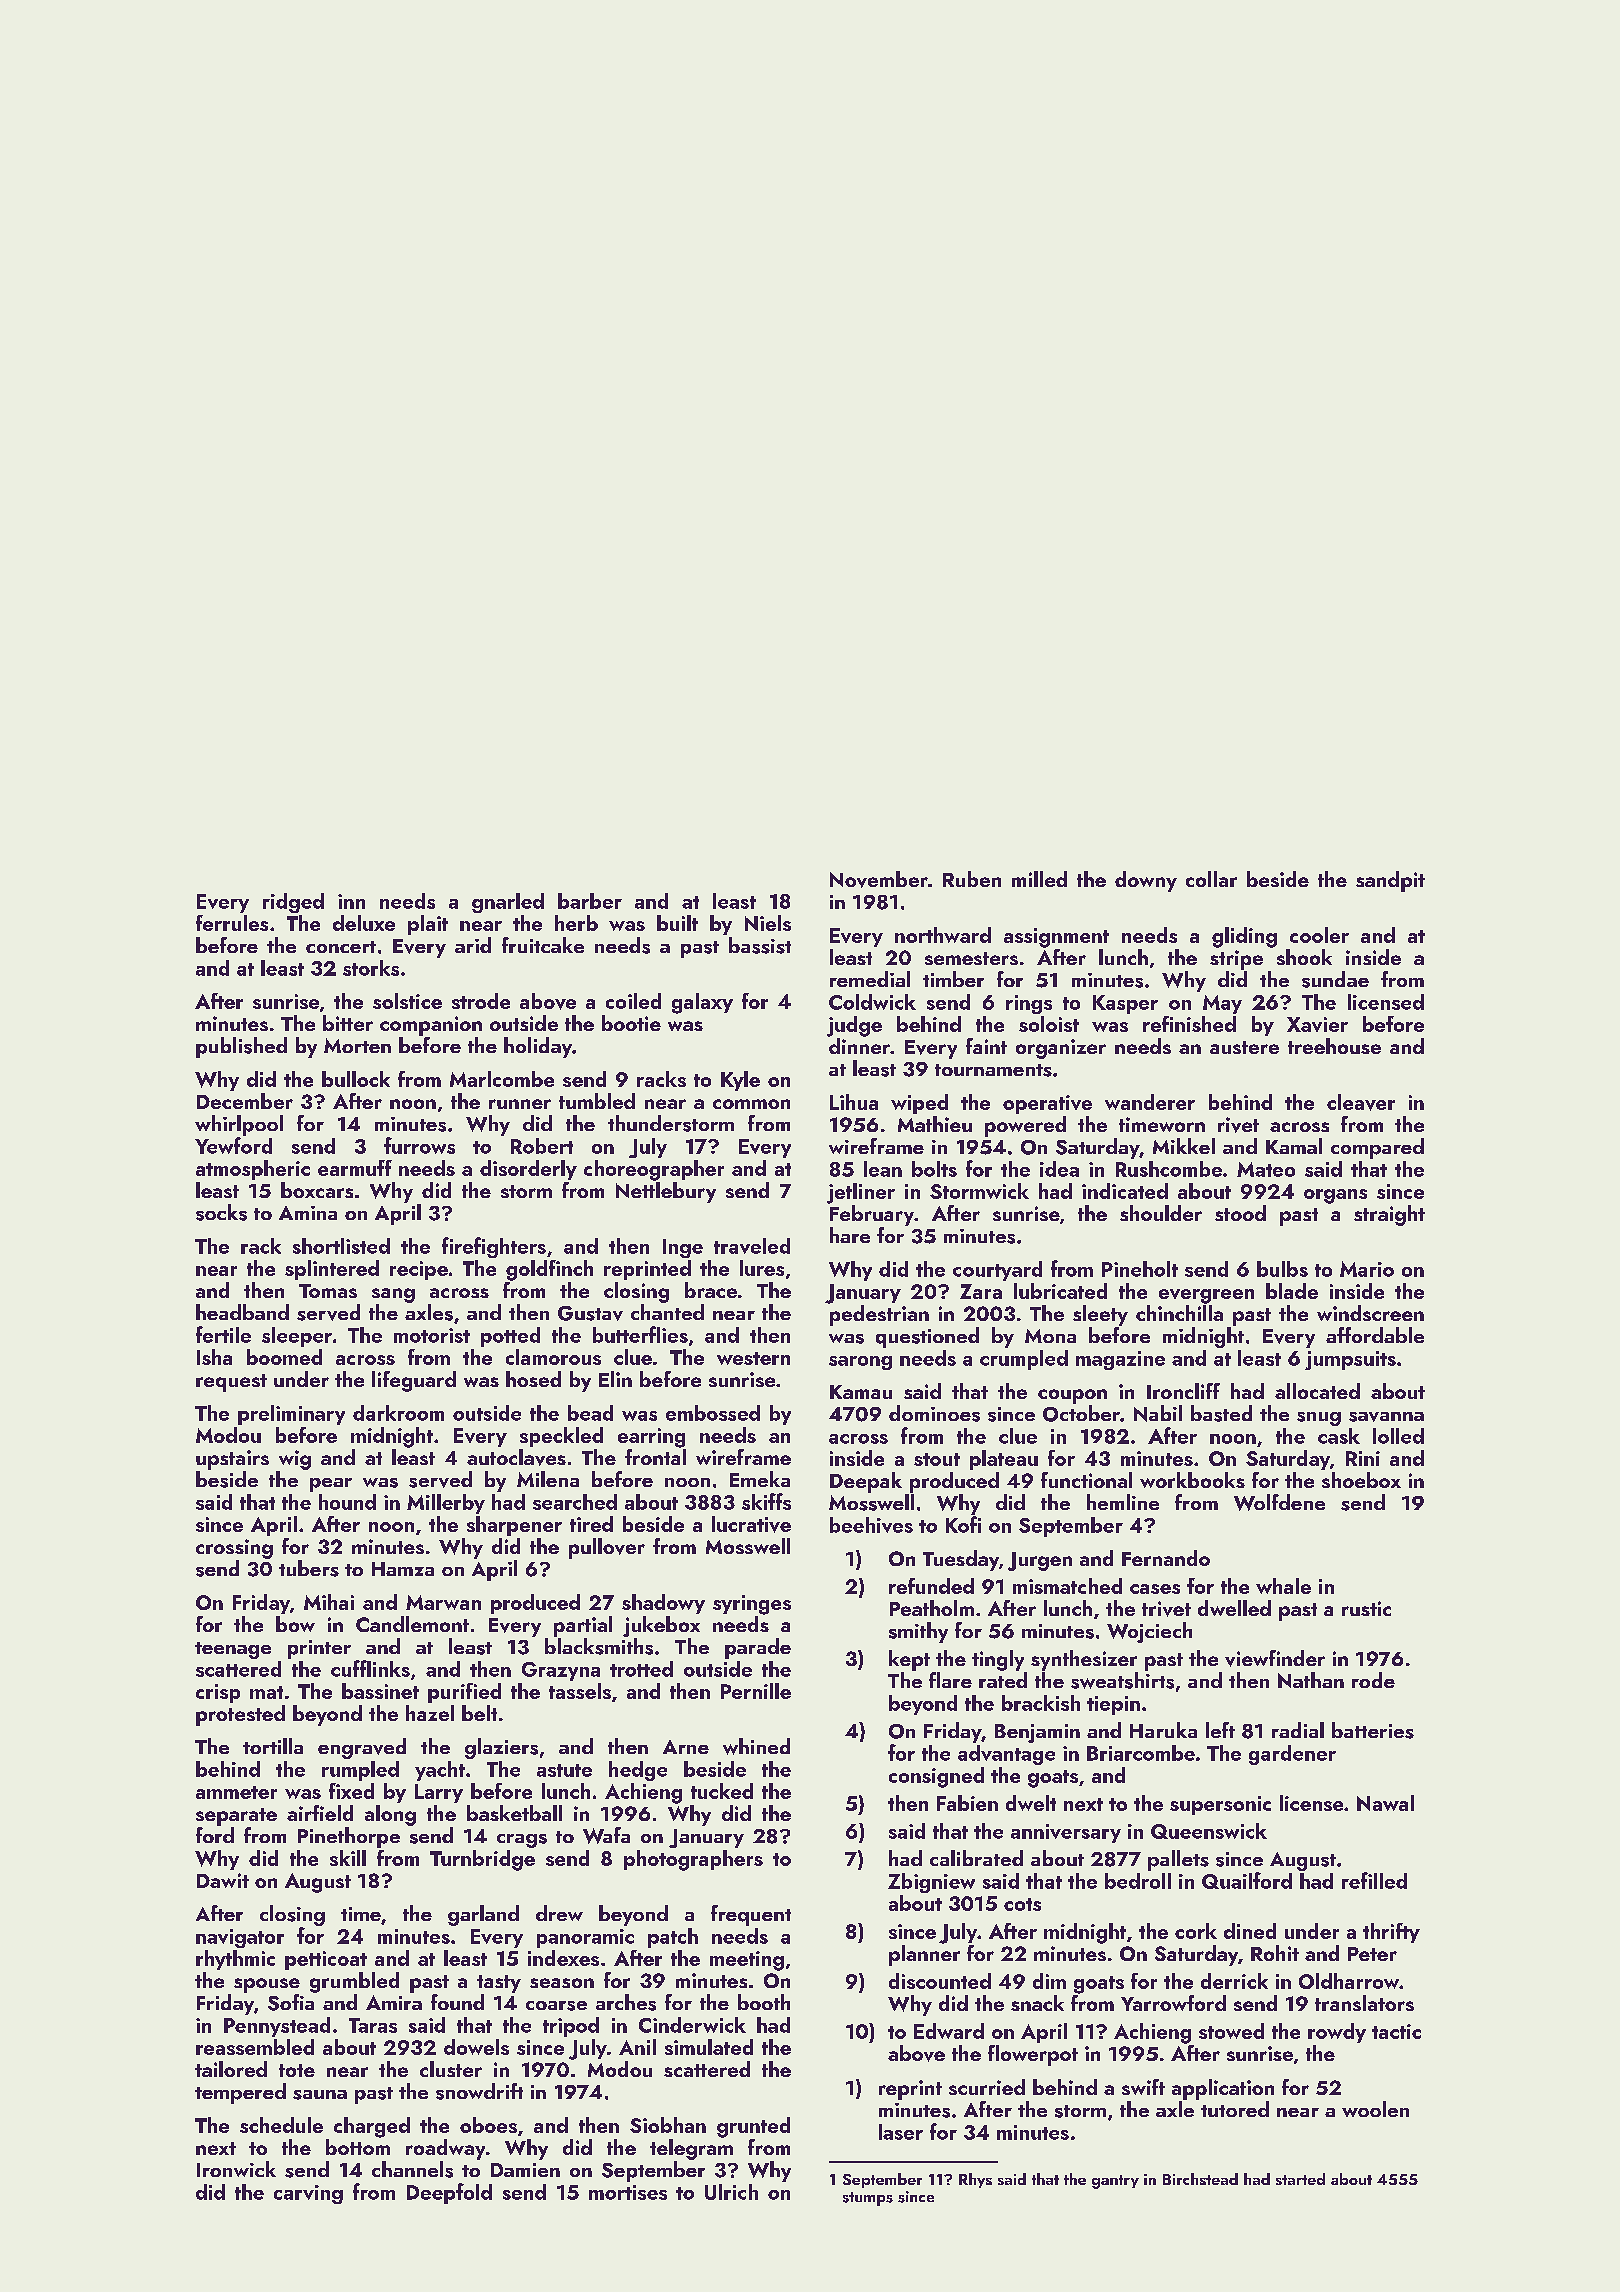  What do you see at coordinates (449, 2193) in the image?
I see `Deepfold` at bounding box center [449, 2193].
